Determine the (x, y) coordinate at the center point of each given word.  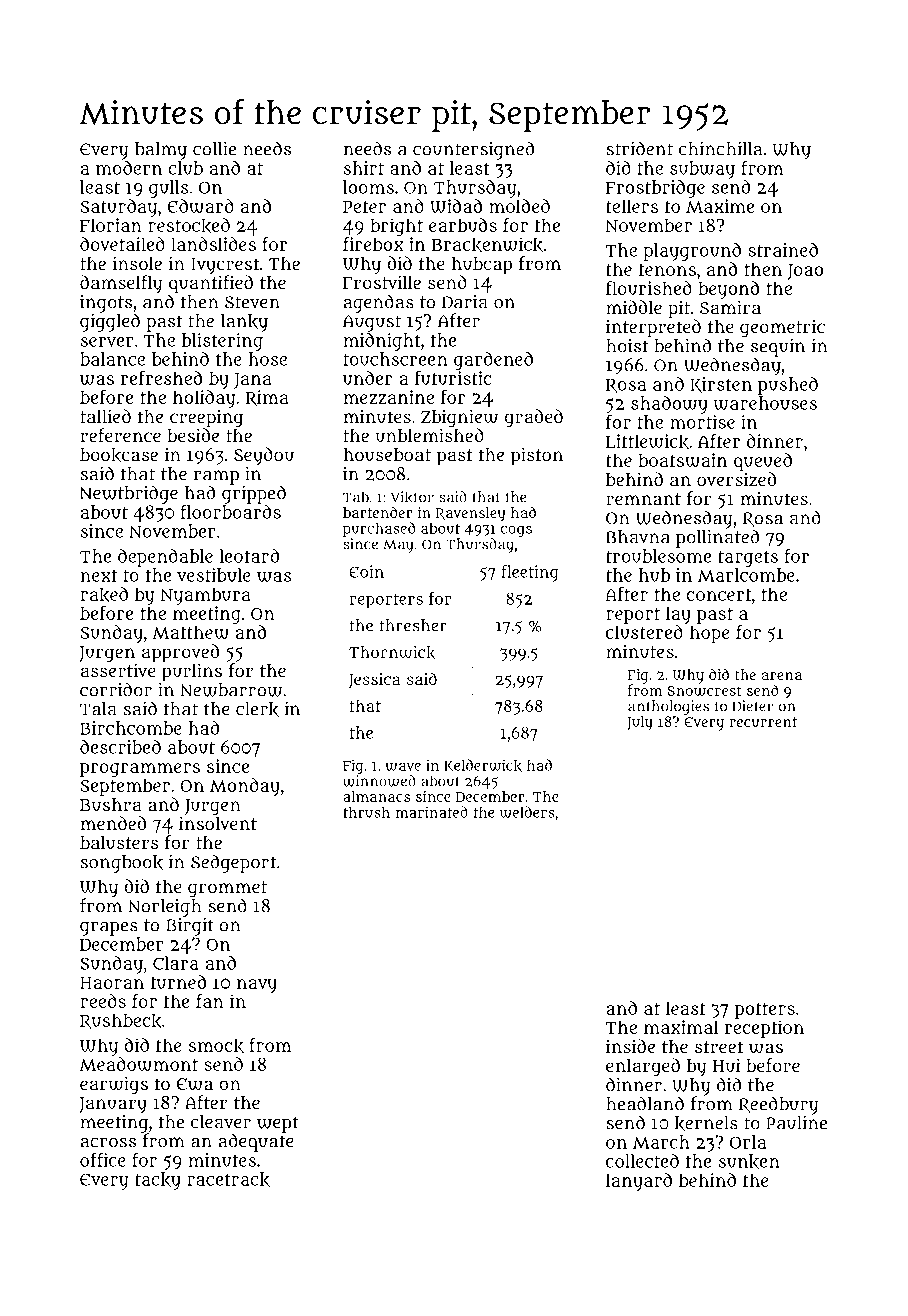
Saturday (118, 208)
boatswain (682, 460)
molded (519, 206)
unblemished (429, 435)
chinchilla (720, 149)
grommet (227, 889)
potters (765, 1011)
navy (257, 986)
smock (216, 1045)
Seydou (264, 456)
